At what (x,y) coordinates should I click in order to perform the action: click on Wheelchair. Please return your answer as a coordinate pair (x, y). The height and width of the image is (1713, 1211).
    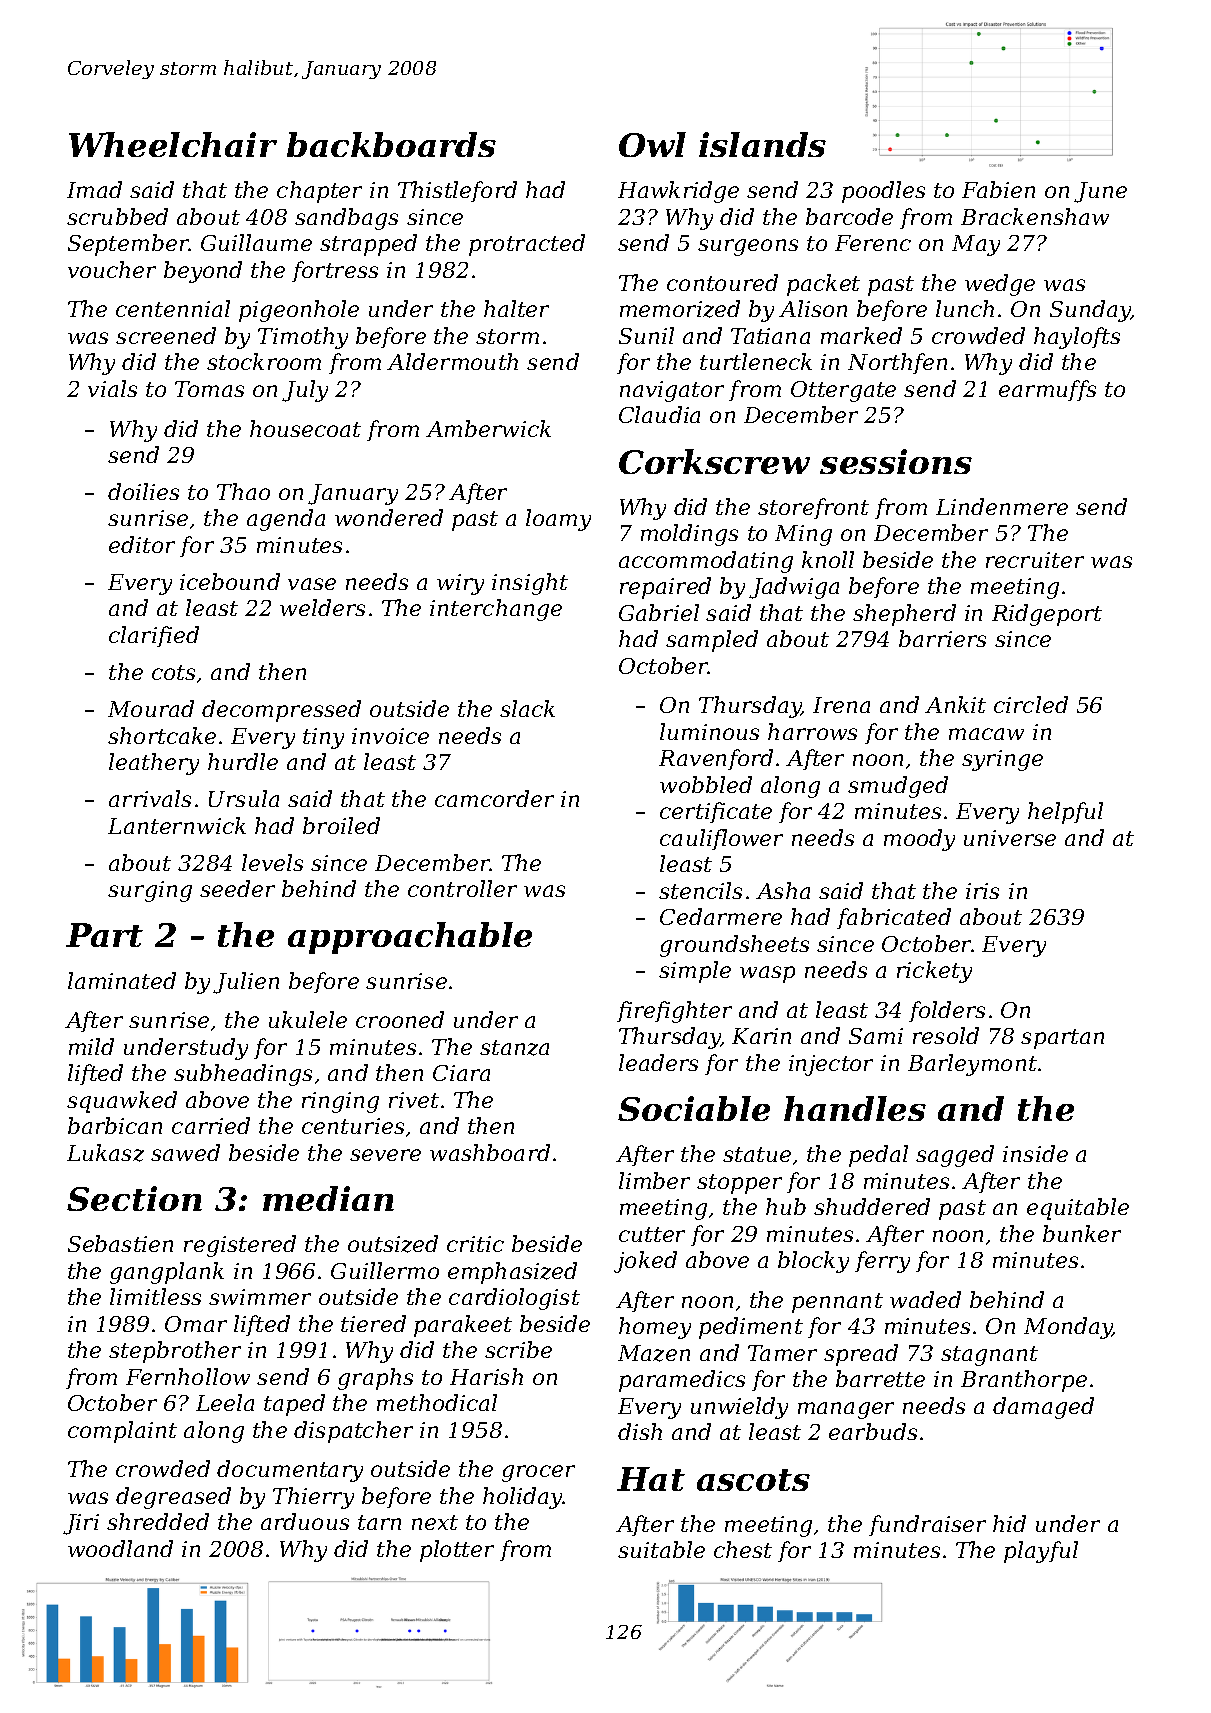
    Looking at the image, I should click on (173, 144).
